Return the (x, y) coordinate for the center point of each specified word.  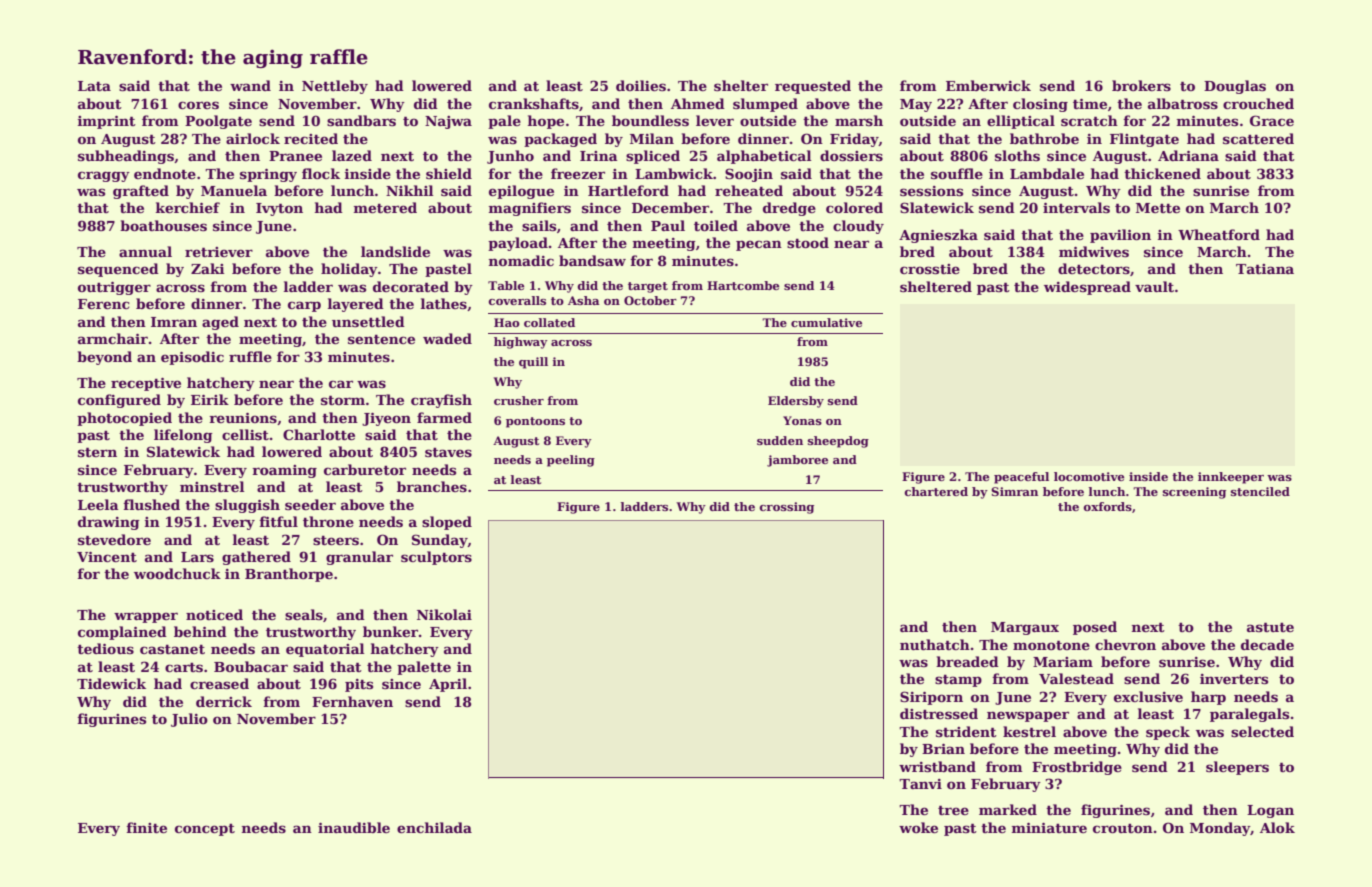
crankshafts (534, 103)
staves (448, 452)
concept (205, 830)
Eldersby (796, 402)
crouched (1258, 103)
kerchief (188, 207)
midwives (1094, 251)
